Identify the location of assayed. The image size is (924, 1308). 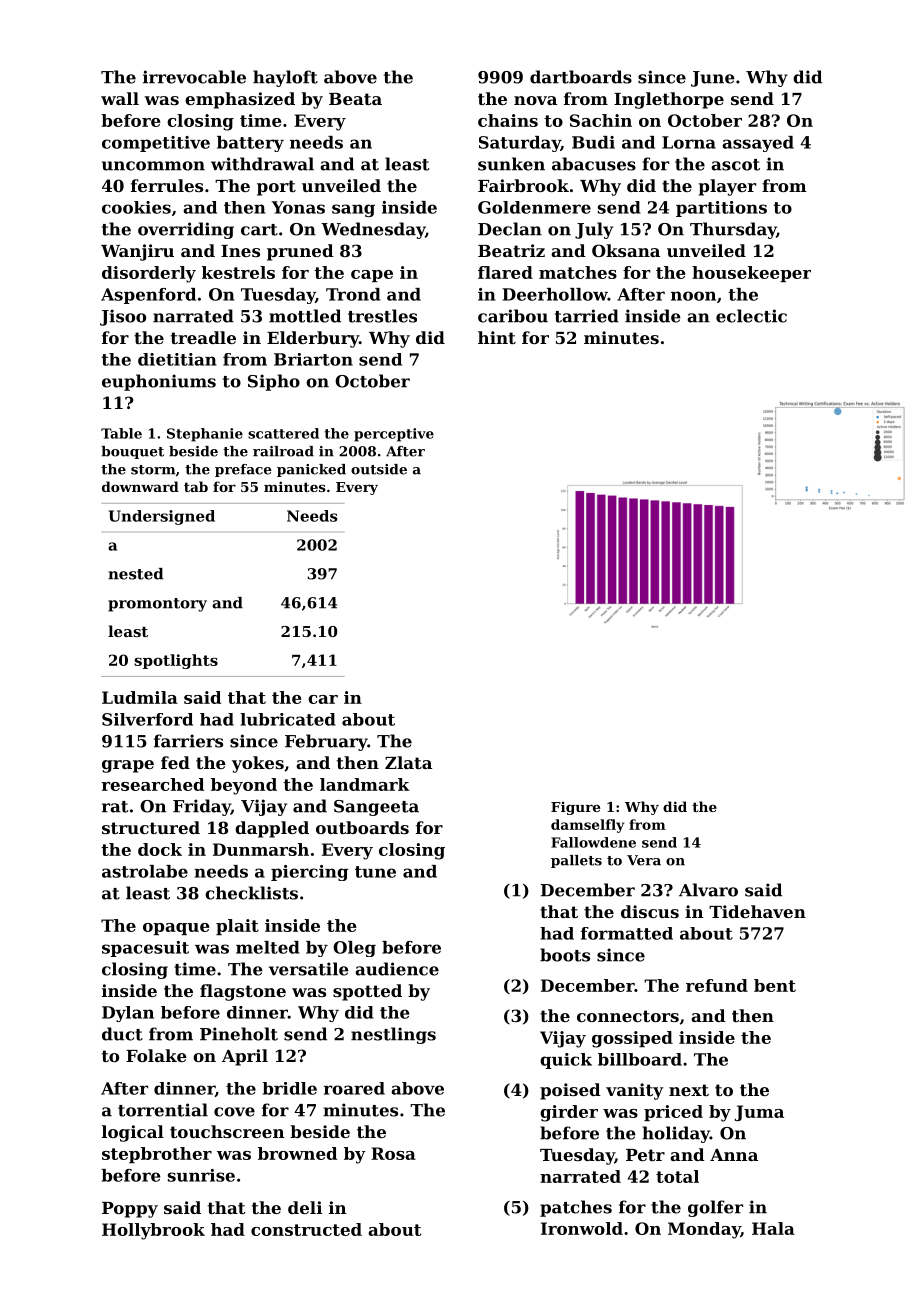
(758, 144).
